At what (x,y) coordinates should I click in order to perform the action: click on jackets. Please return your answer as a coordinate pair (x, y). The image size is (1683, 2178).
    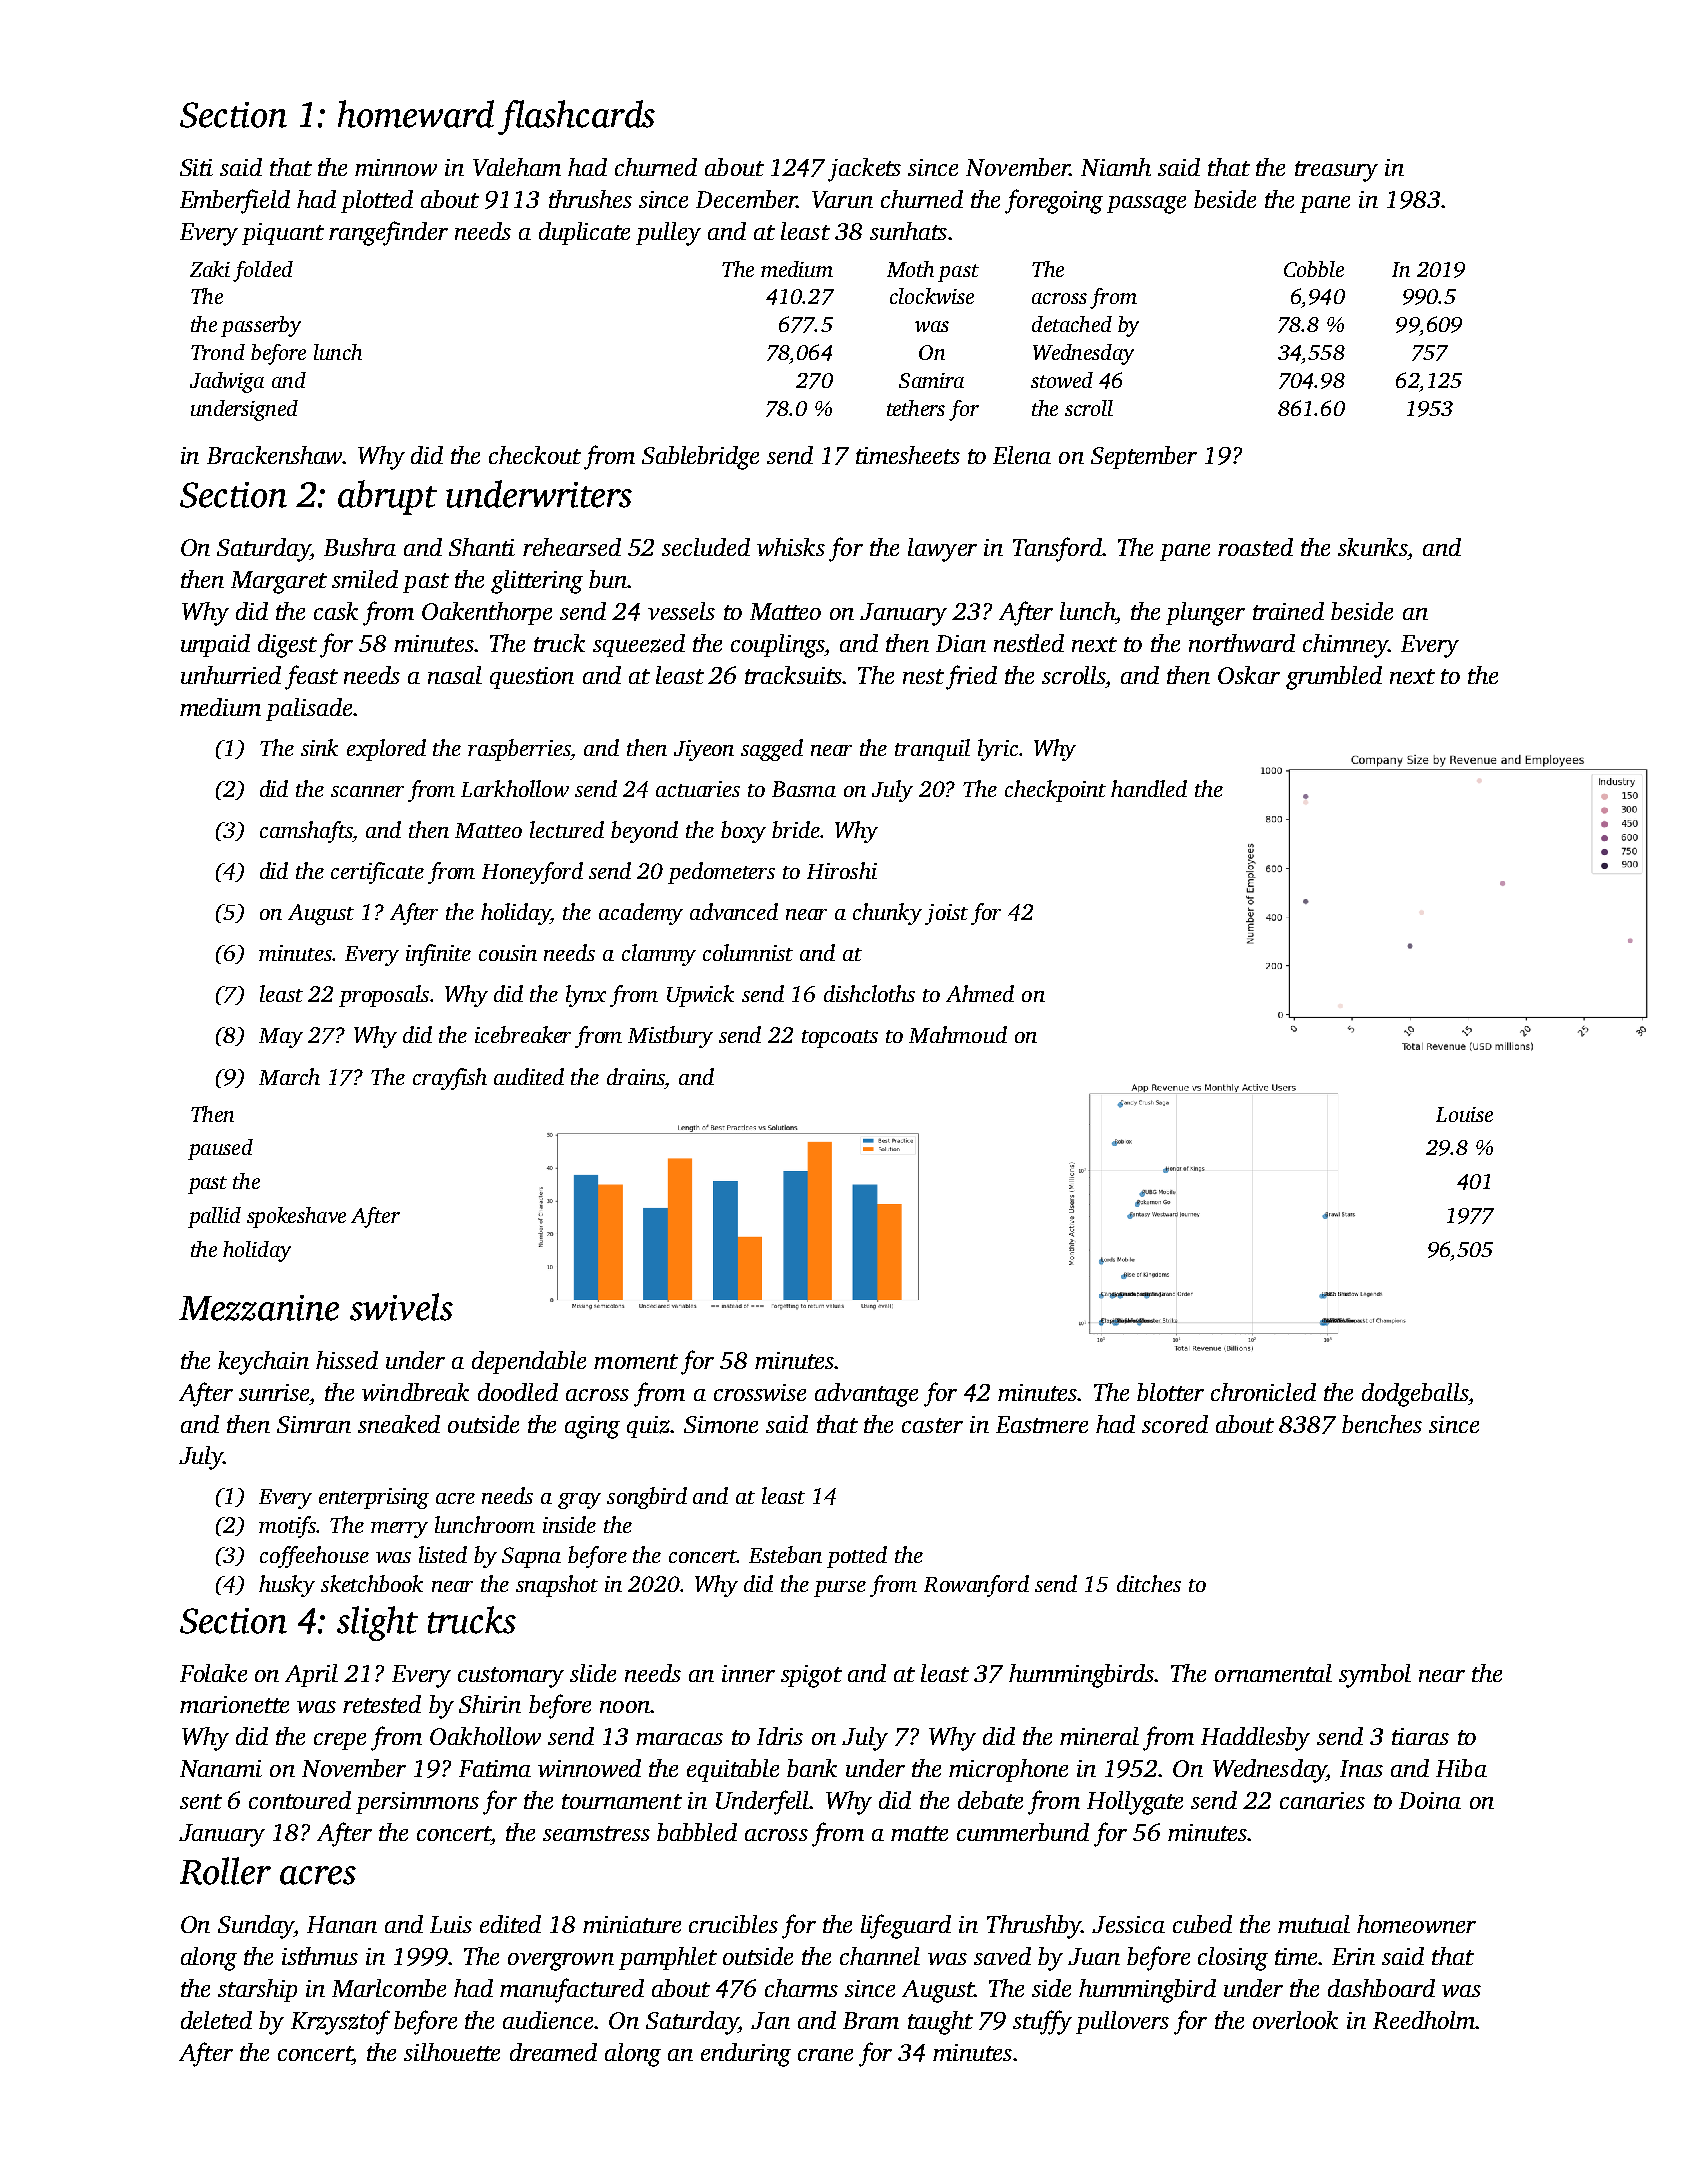
    Looking at the image, I should click on (864, 170).
